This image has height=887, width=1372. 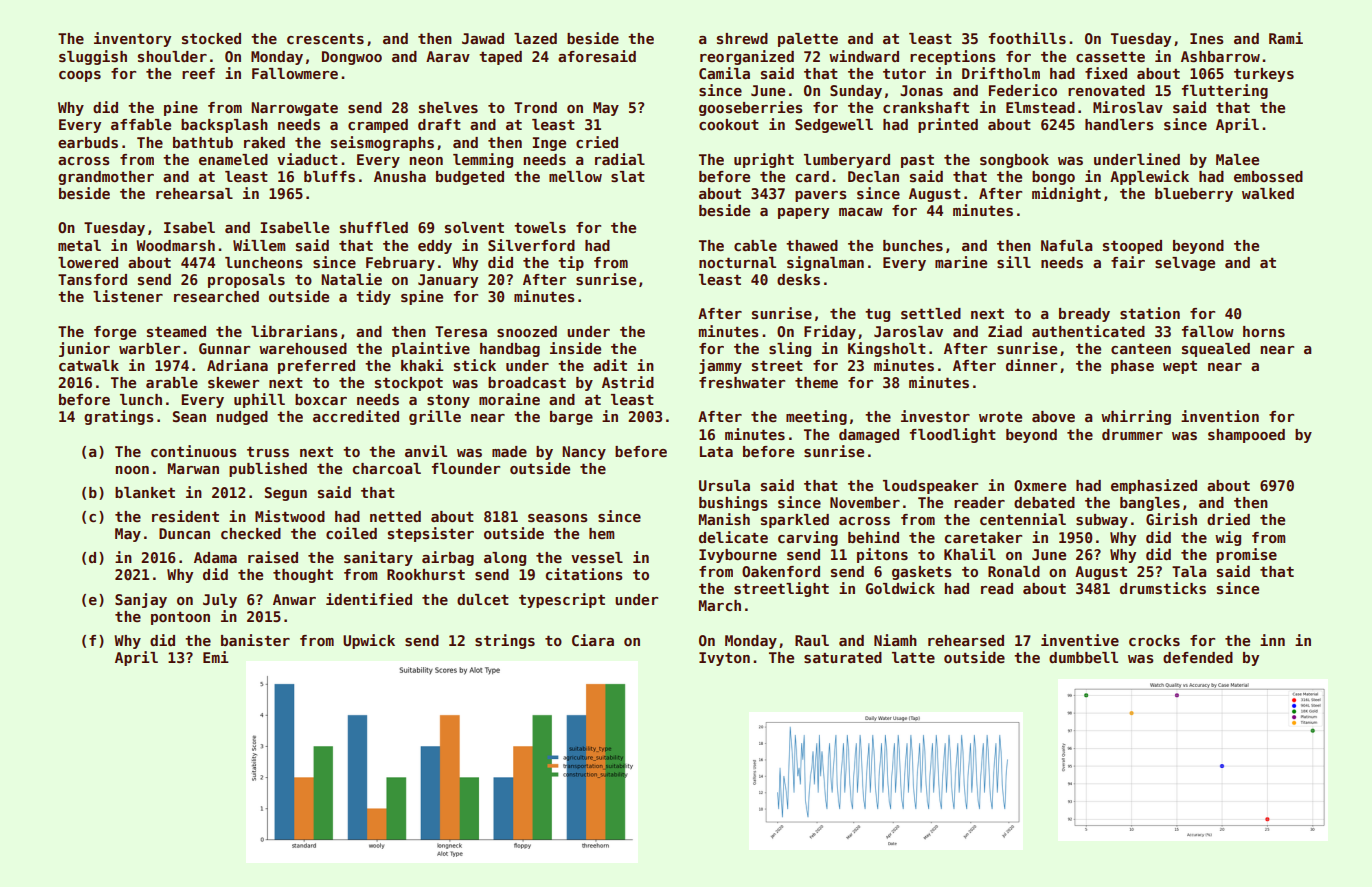 What do you see at coordinates (720, 366) in the image?
I see `jammy` at bounding box center [720, 366].
